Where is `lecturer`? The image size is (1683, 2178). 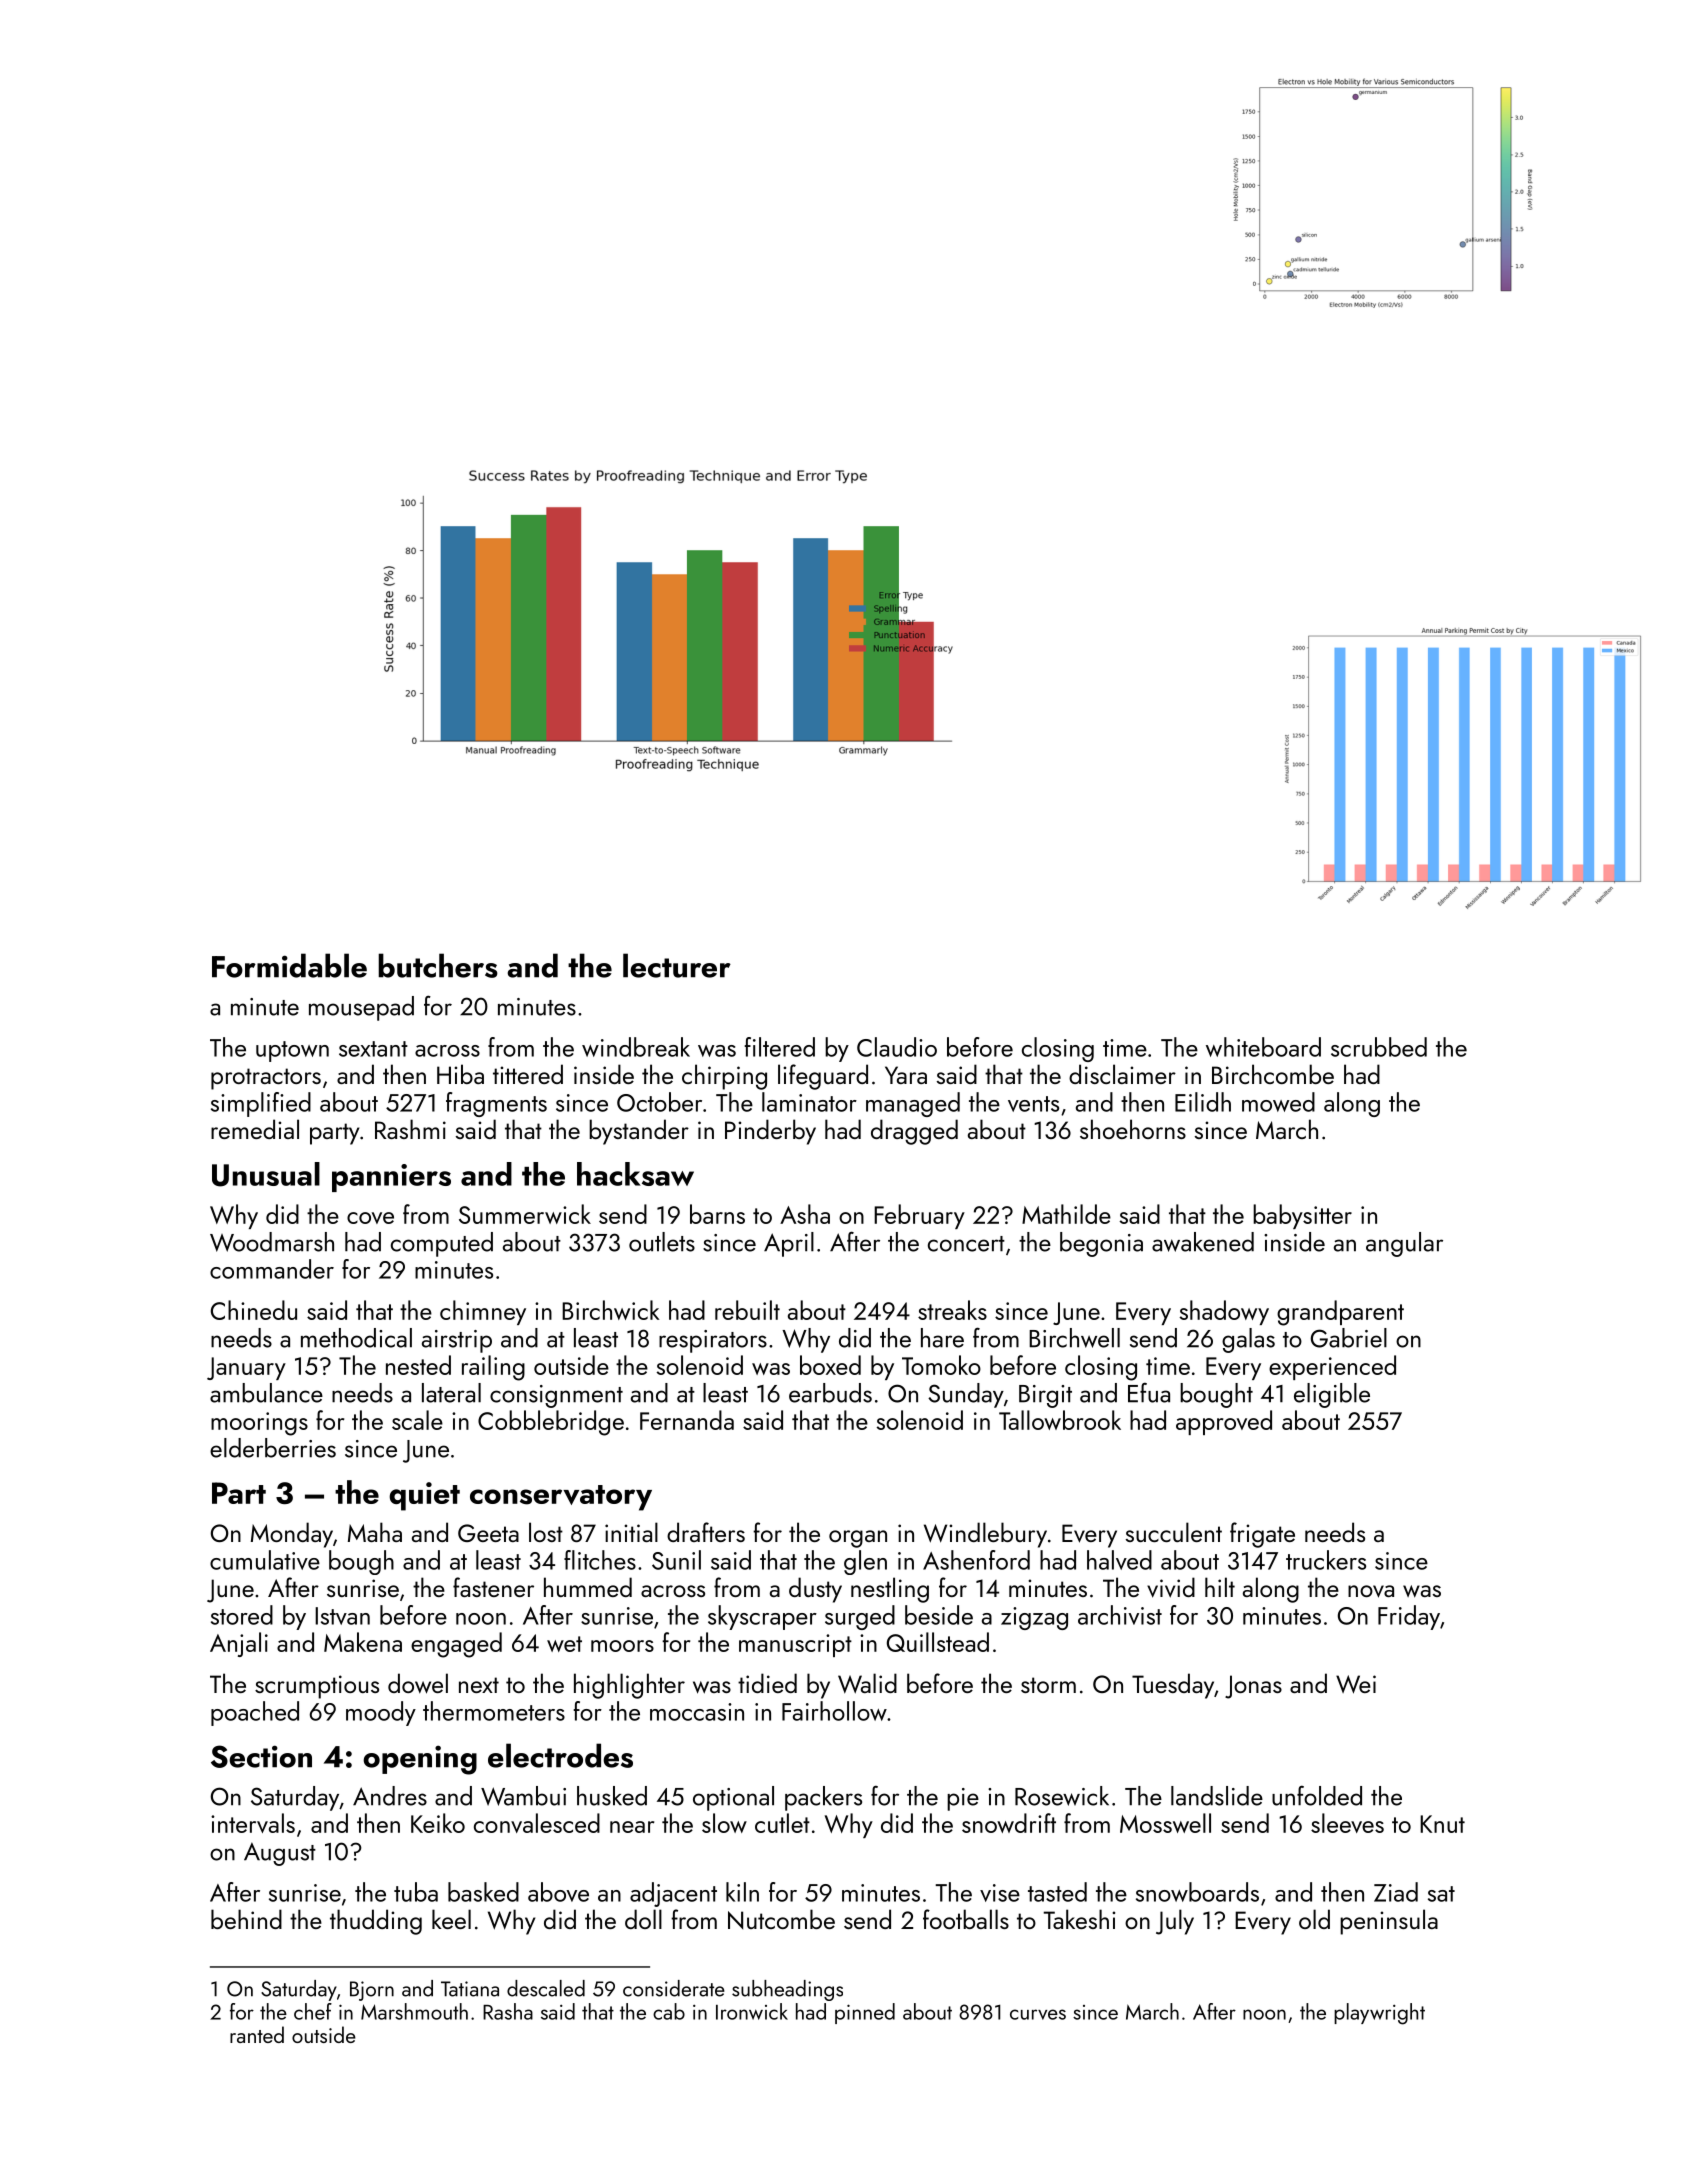 lecturer is located at coordinates (677, 965).
